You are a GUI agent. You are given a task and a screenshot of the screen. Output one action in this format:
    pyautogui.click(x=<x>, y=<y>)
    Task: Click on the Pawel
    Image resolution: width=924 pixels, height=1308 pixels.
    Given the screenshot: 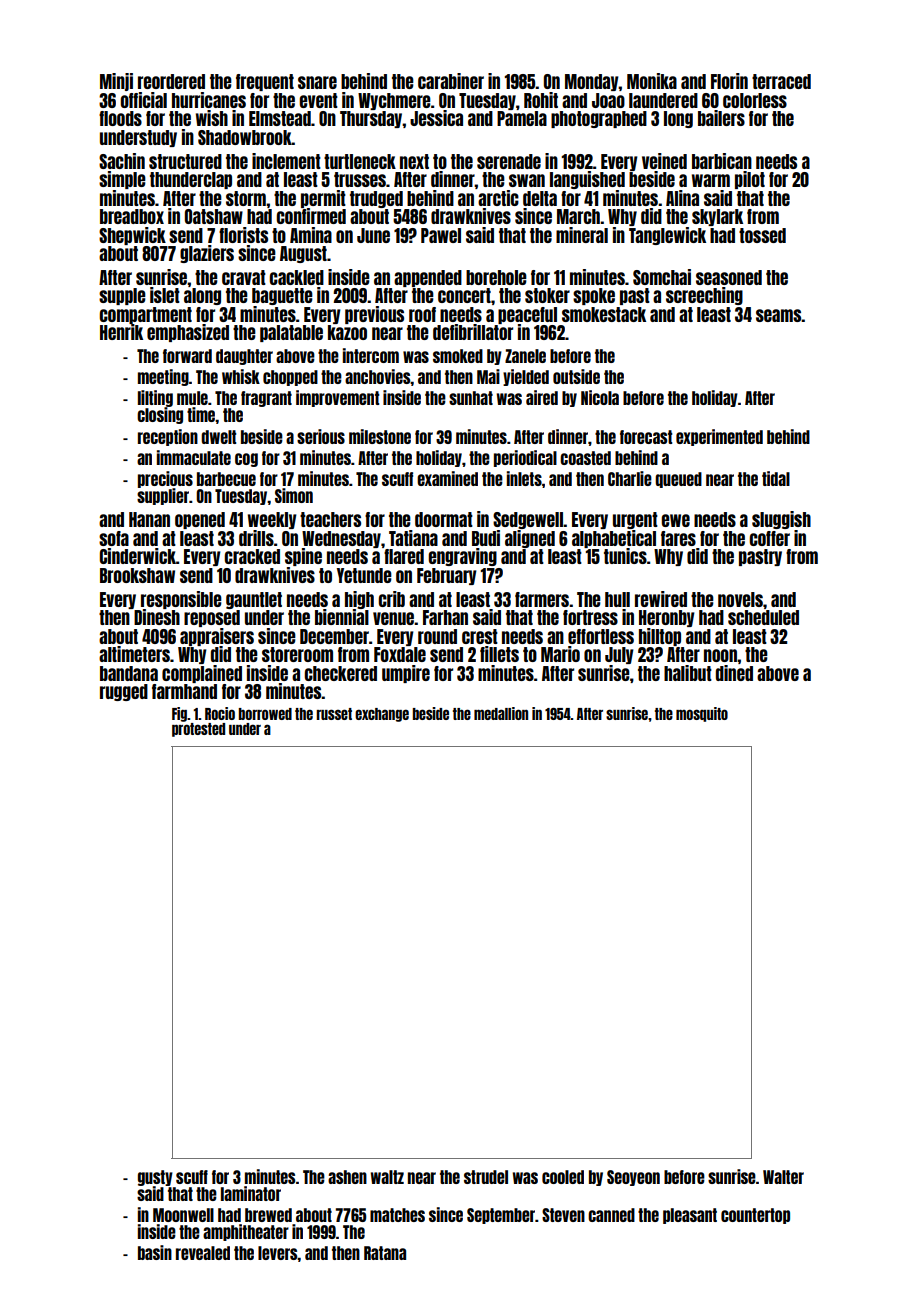 What is the action you would take?
    pyautogui.click(x=441, y=235)
